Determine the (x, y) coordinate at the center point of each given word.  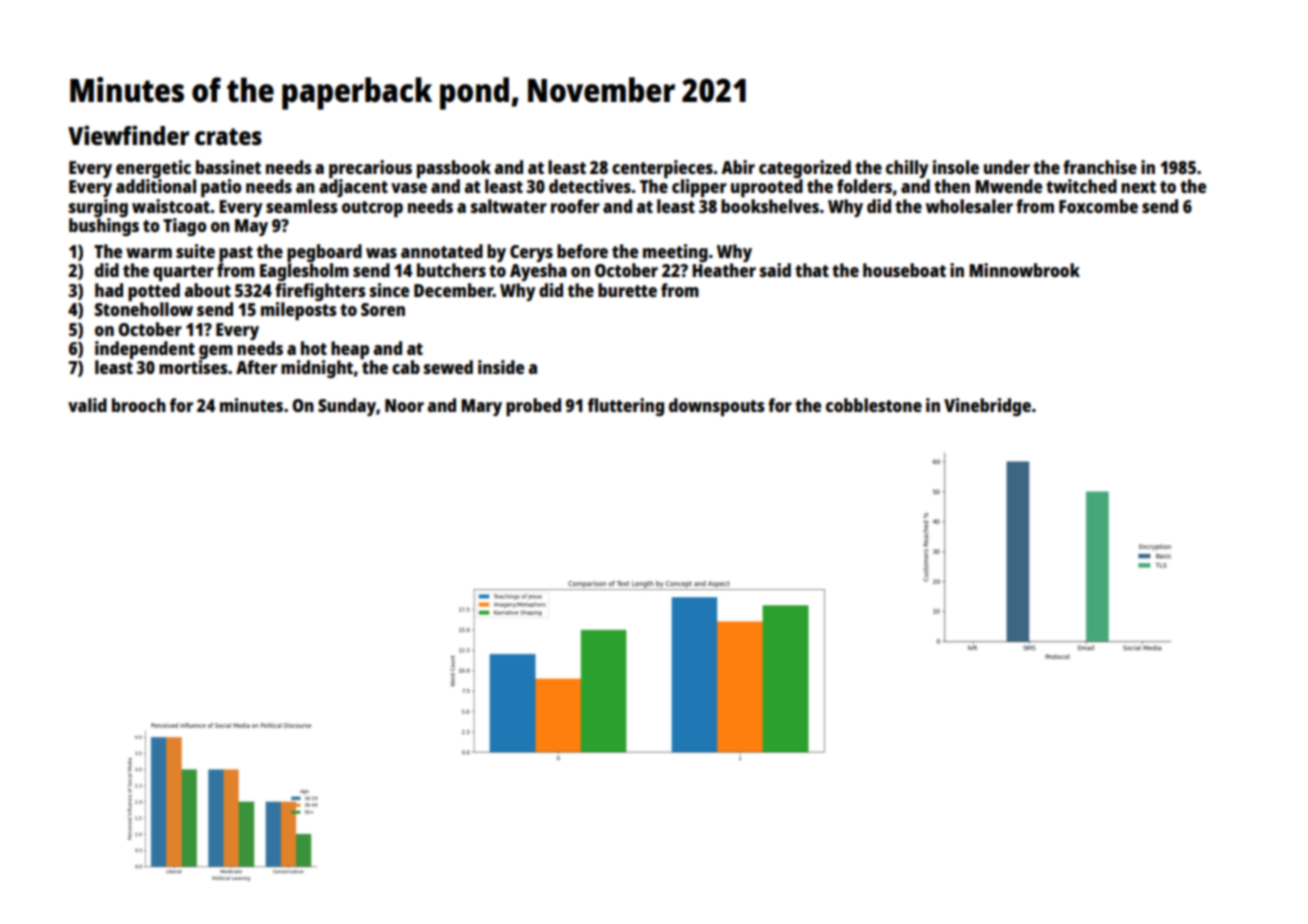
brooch (139, 405)
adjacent (353, 188)
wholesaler (969, 206)
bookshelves (770, 206)
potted (154, 292)
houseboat (904, 270)
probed (533, 407)
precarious (370, 169)
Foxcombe (1098, 206)
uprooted (767, 188)
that (812, 270)
